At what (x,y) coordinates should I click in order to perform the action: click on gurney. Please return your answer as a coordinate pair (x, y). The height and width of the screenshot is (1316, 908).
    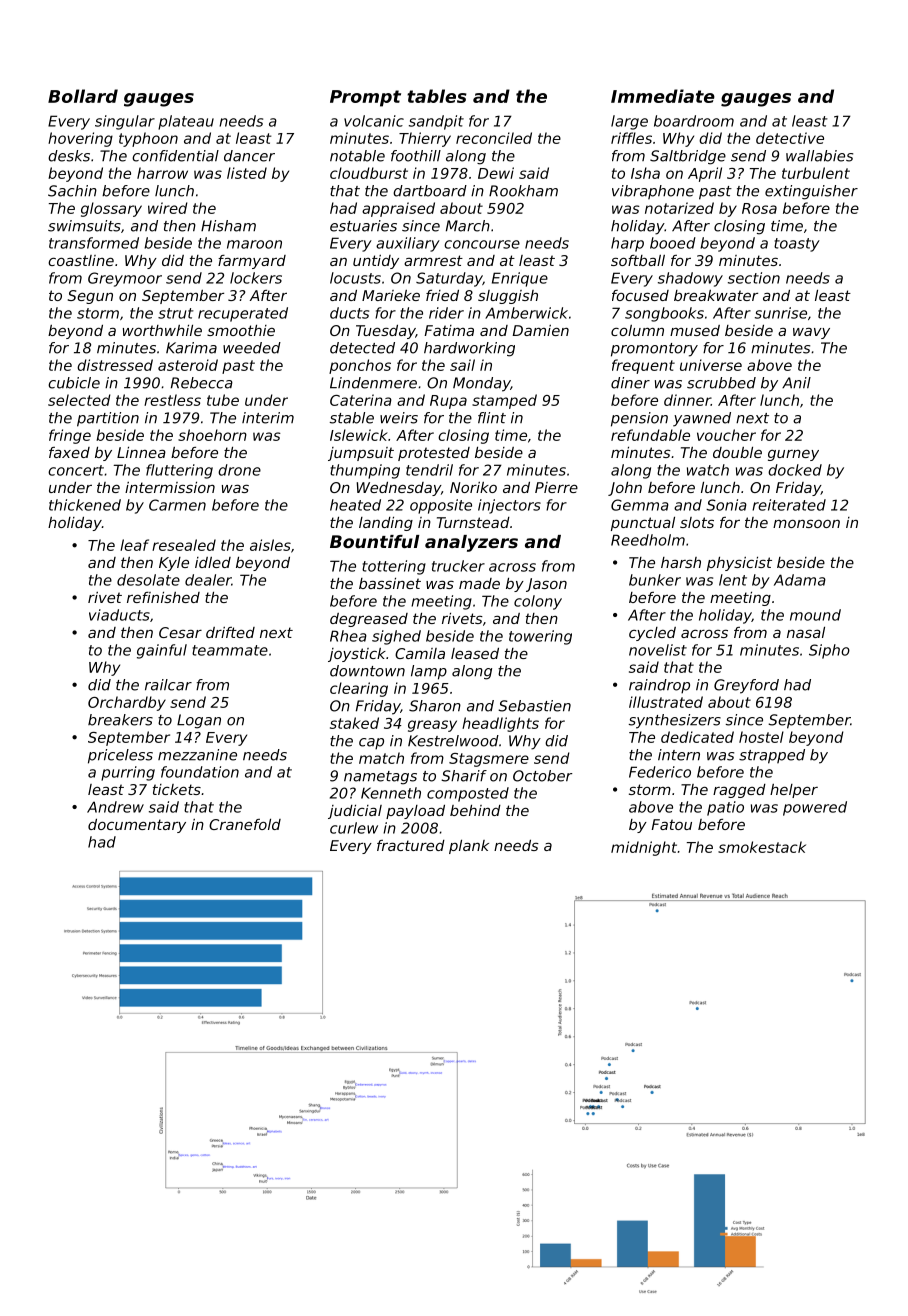
    Looking at the image, I should click on (793, 455).
